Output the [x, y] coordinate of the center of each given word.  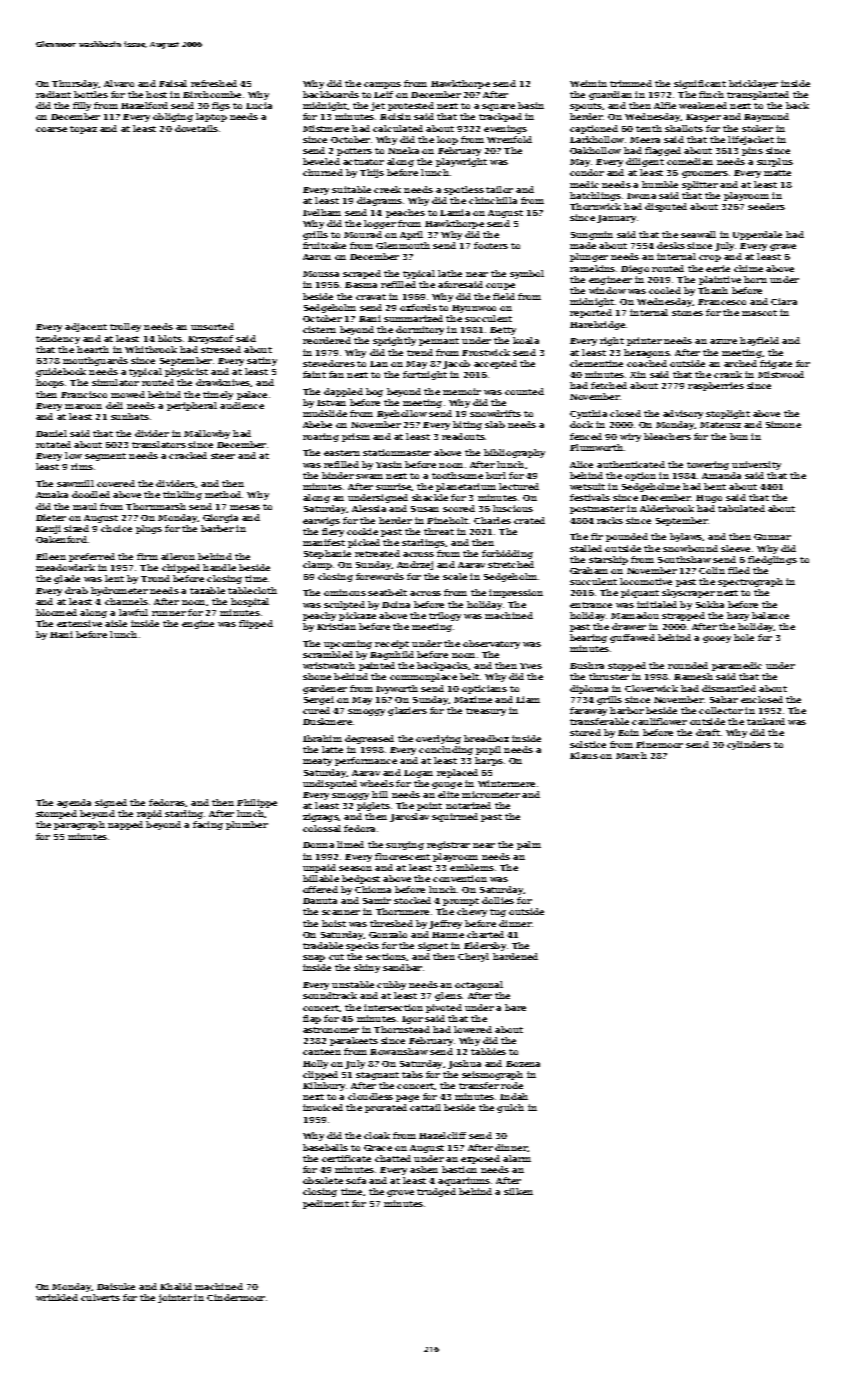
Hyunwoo [474, 309]
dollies [498, 900]
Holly [315, 1064]
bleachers [667, 436]
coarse [51, 129]
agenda [74, 803]
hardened [515, 956]
